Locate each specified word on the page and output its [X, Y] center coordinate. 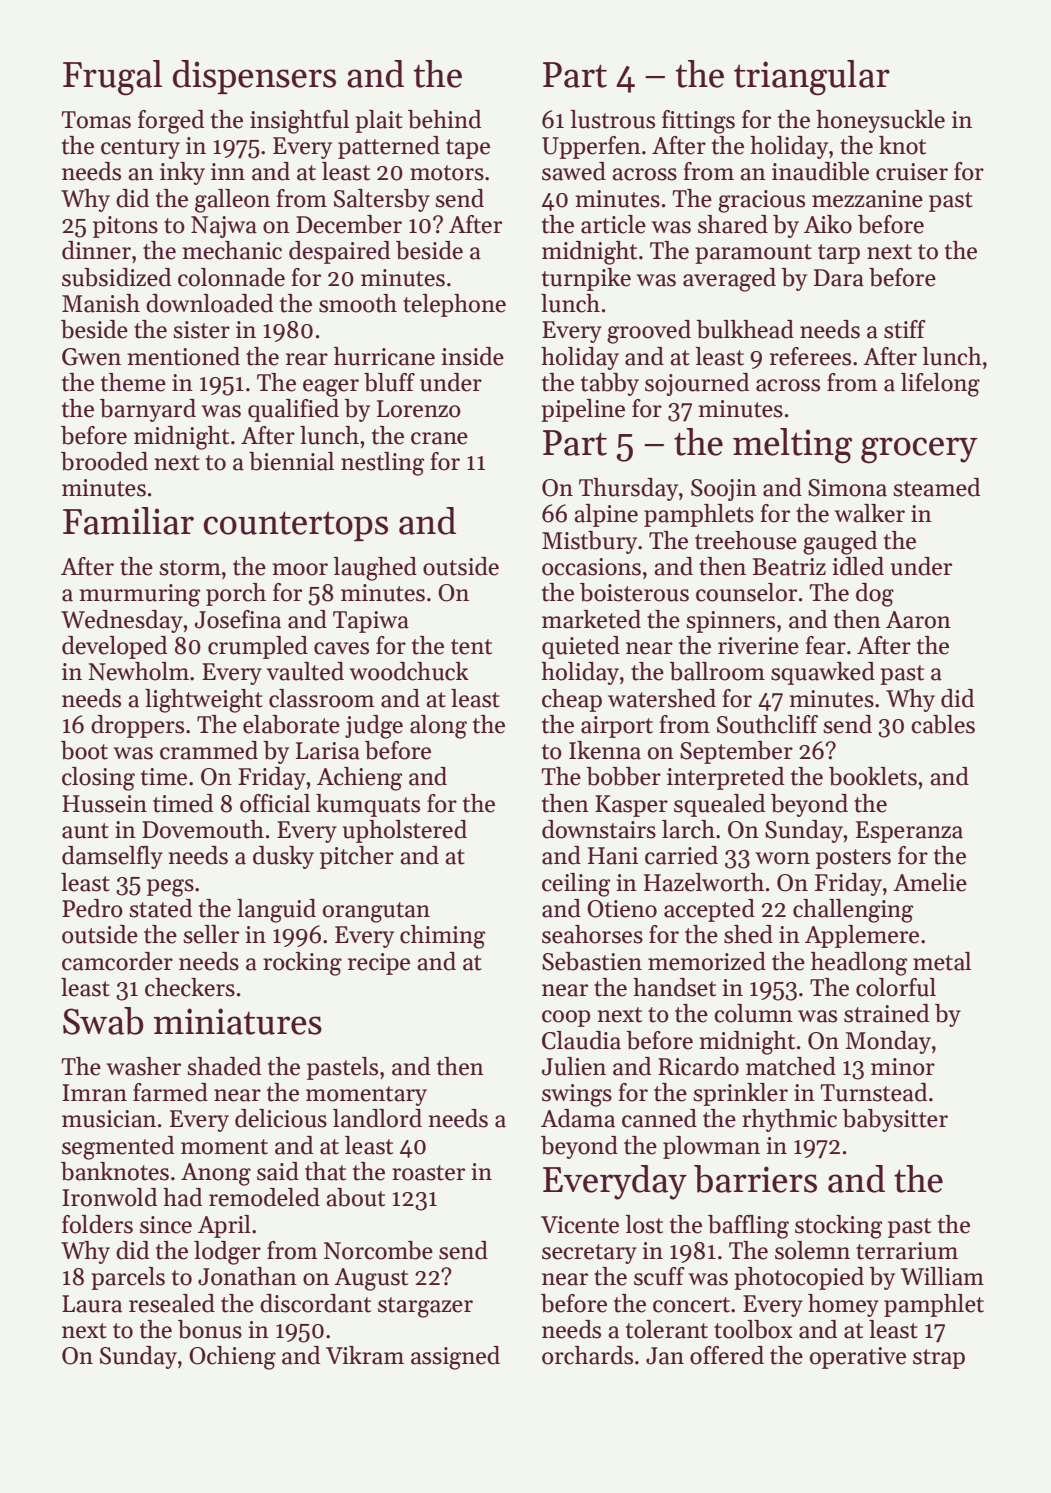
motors [447, 173]
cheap [572, 700]
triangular [812, 78]
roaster [428, 1173]
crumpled [258, 647]
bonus [210, 1329]
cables [943, 724]
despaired [339, 252]
